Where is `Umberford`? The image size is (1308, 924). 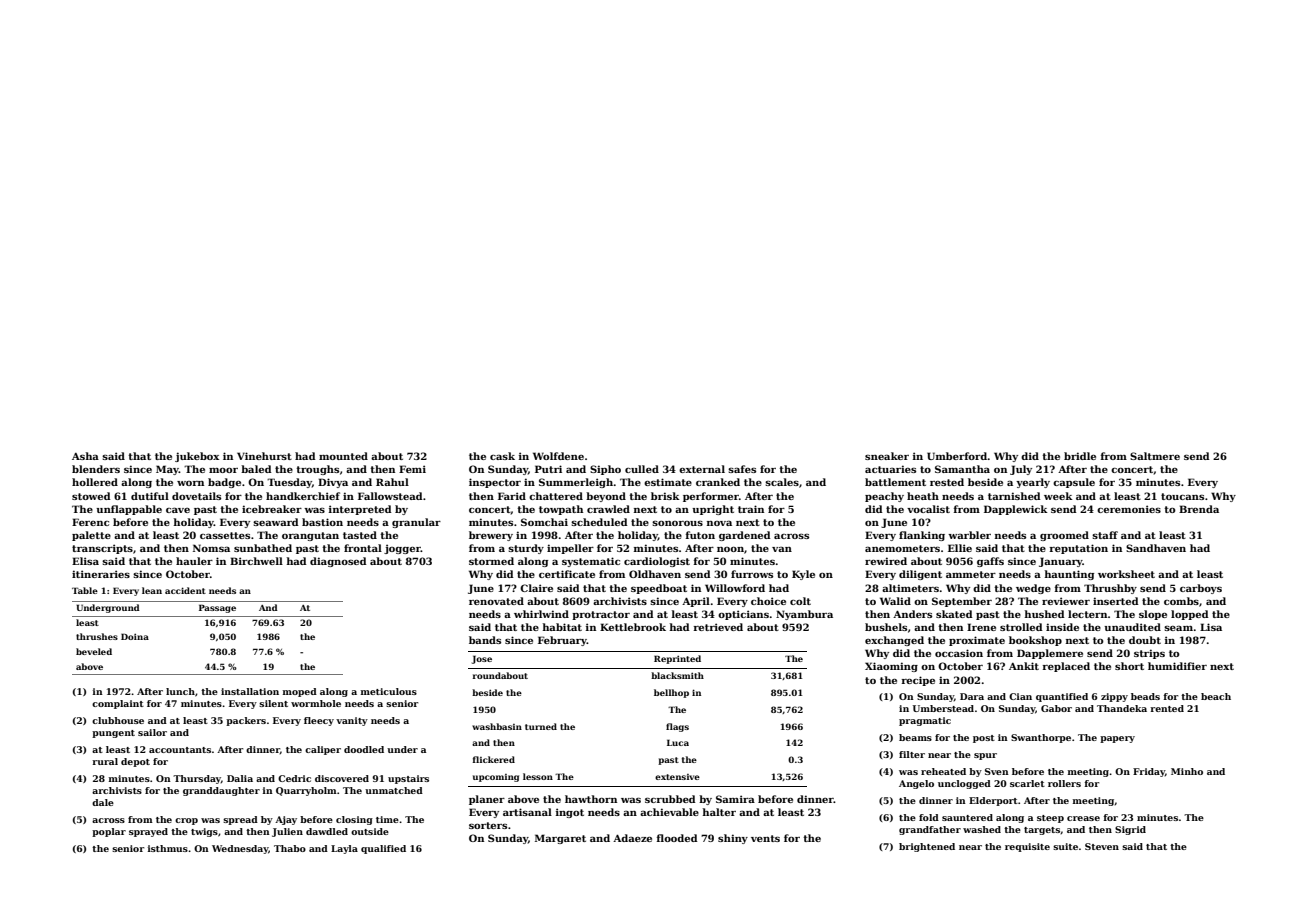 Umberford is located at coordinates (957, 456).
